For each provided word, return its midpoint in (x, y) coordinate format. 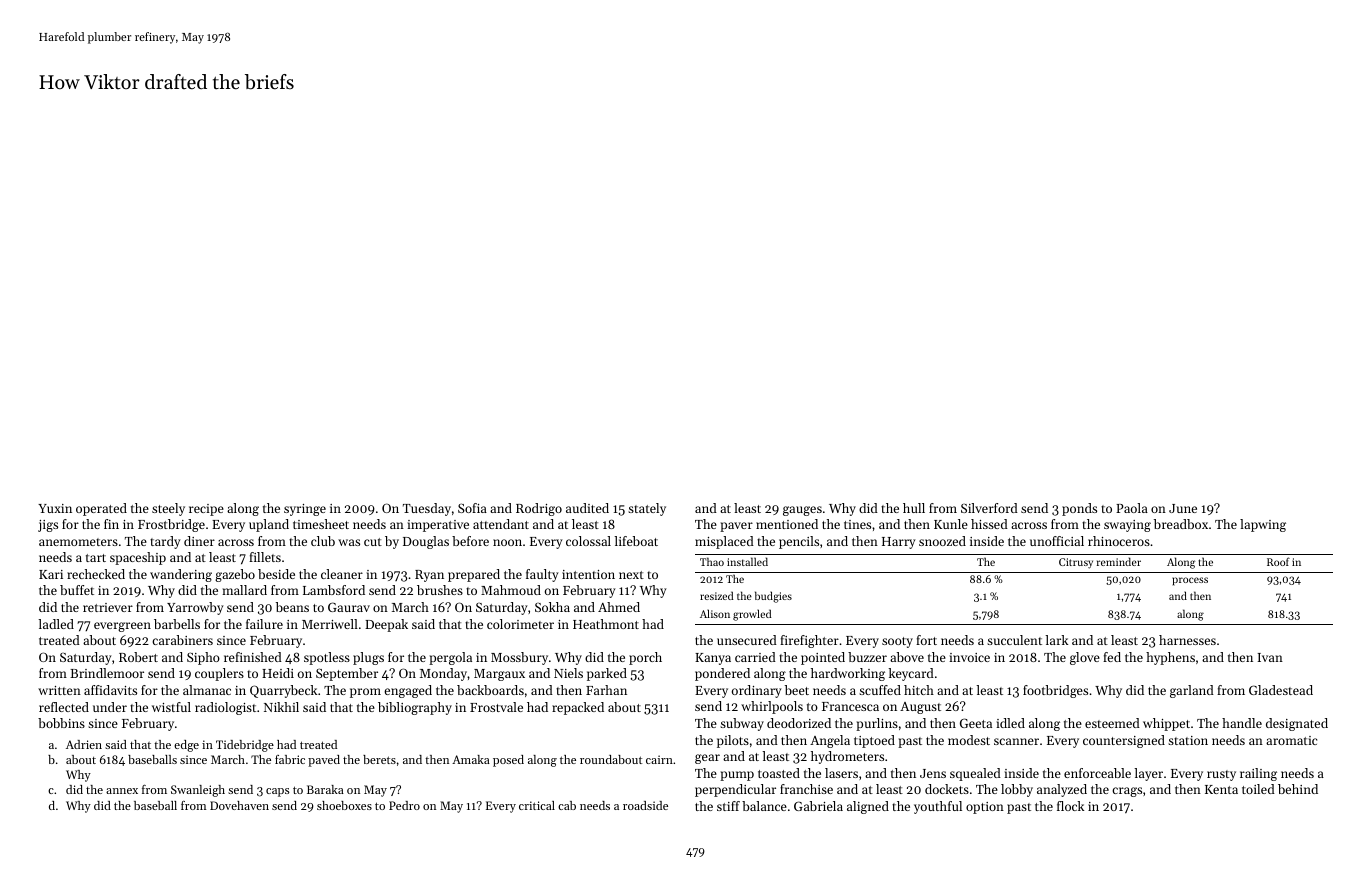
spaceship (138, 558)
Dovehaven (239, 805)
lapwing (1263, 525)
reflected (64, 707)
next (631, 575)
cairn (659, 759)
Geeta (976, 723)
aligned (868, 807)
